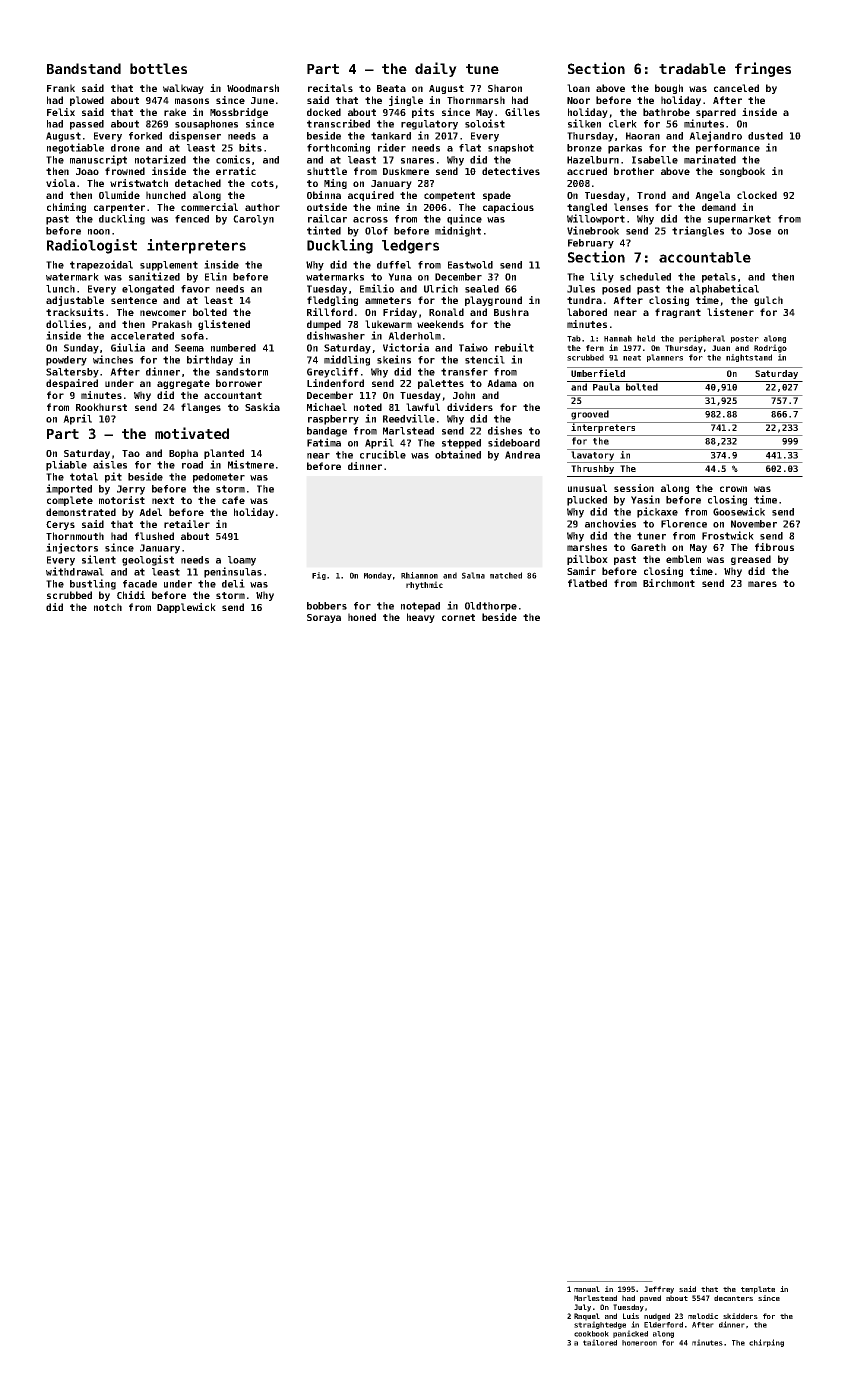  What do you see at coordinates (160, 159) in the document?
I see `notarized` at bounding box center [160, 159].
